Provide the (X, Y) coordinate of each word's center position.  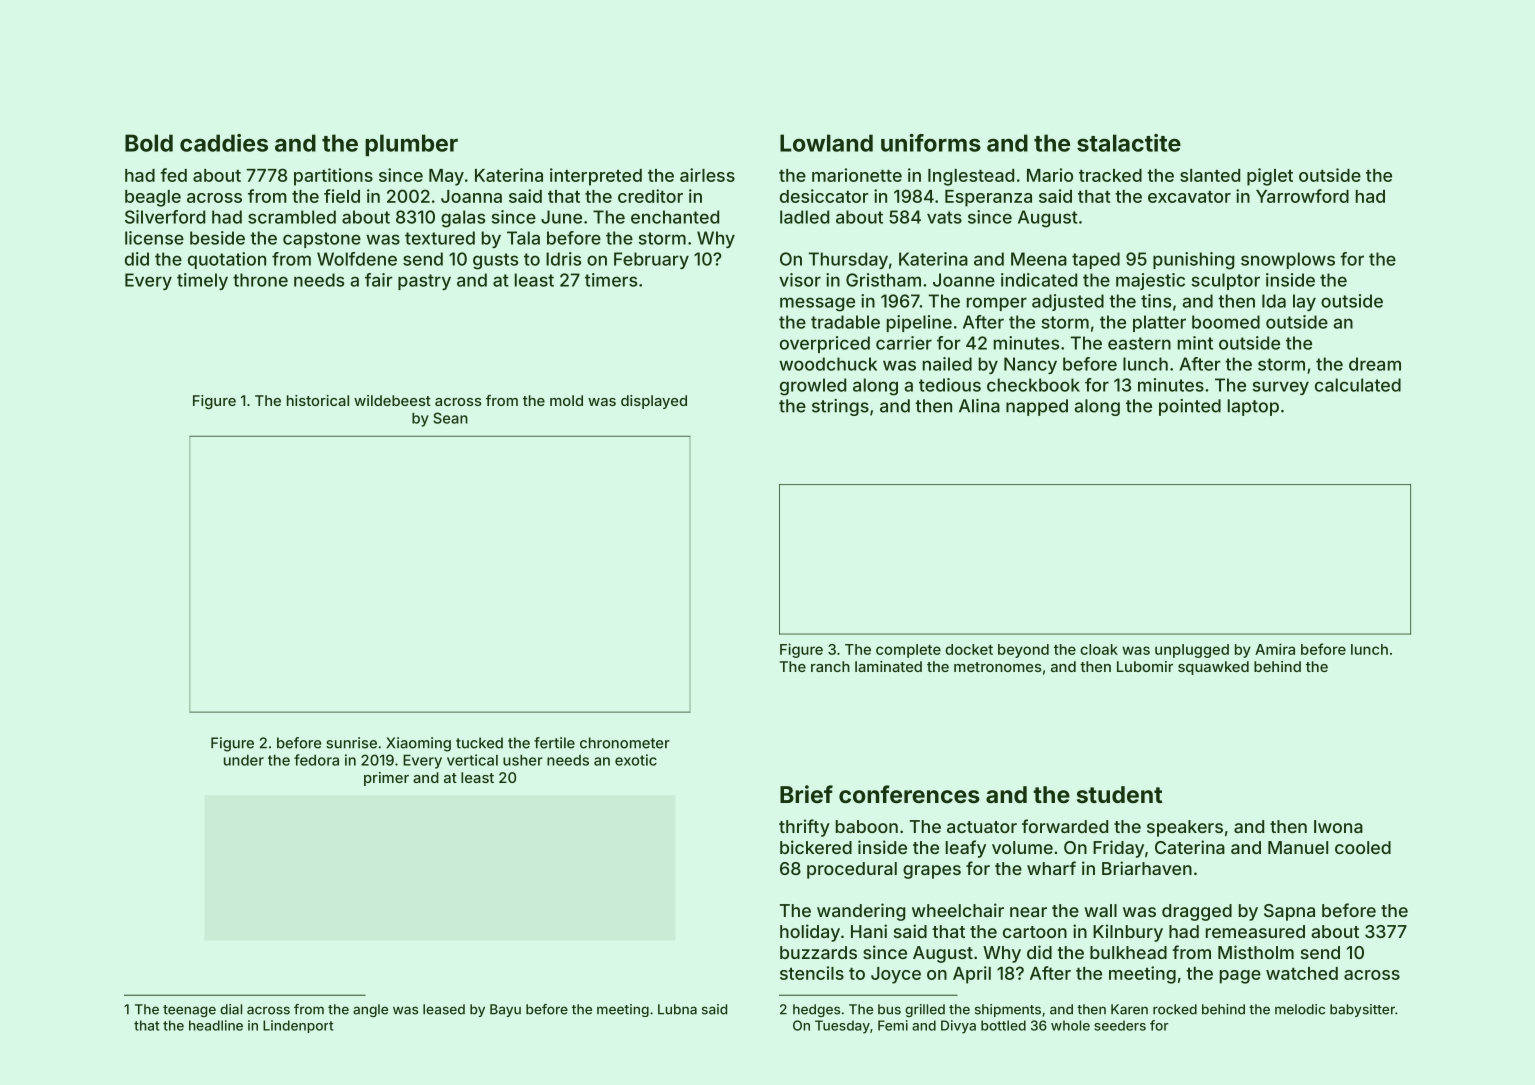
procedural (852, 870)
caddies (224, 143)
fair (378, 280)
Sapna (1289, 912)
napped (1037, 407)
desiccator (824, 196)
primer (386, 779)
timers (611, 280)
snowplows (1288, 260)
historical (318, 400)
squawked (1213, 668)
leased (444, 1009)
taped (1096, 260)
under (244, 760)
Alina (979, 406)
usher (523, 760)
